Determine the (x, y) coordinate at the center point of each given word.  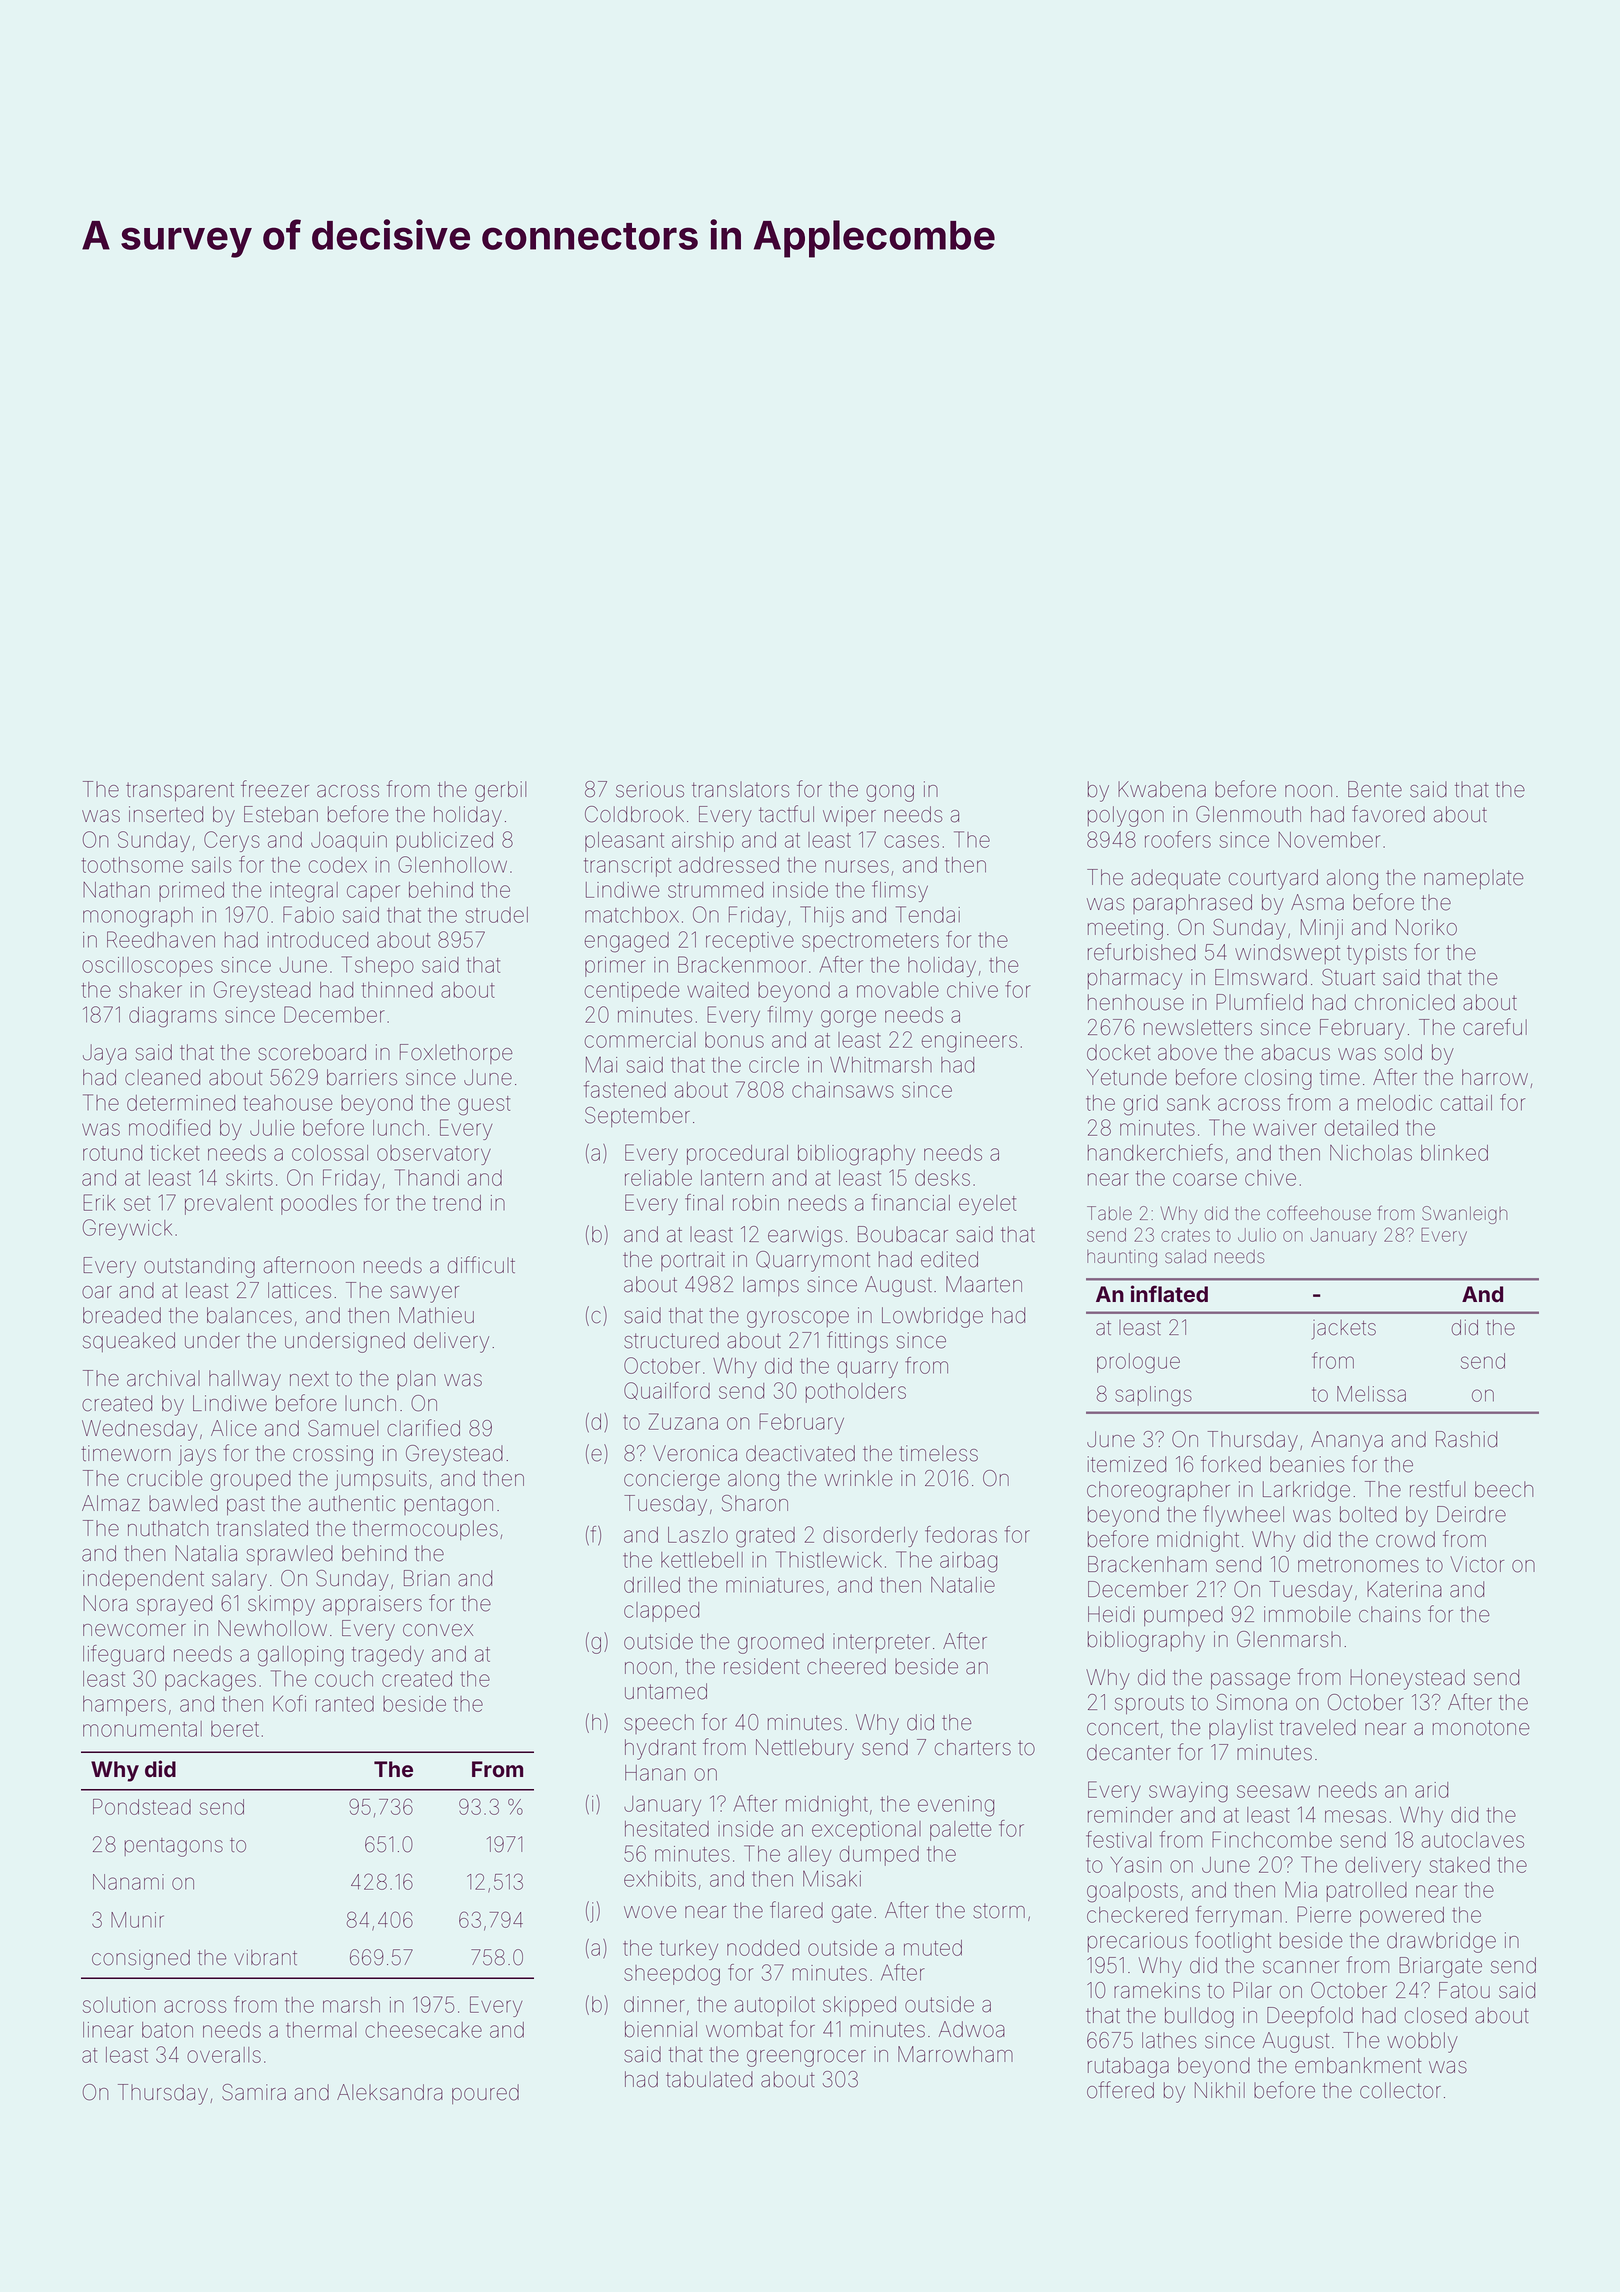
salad (1185, 1257)
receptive (750, 942)
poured (485, 2094)
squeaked (129, 1342)
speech (659, 1724)
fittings (857, 1342)
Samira (254, 2092)
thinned (397, 990)
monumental (142, 1729)
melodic (1395, 1103)
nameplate (1473, 879)
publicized (445, 842)
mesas (1355, 1816)
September (637, 1117)
